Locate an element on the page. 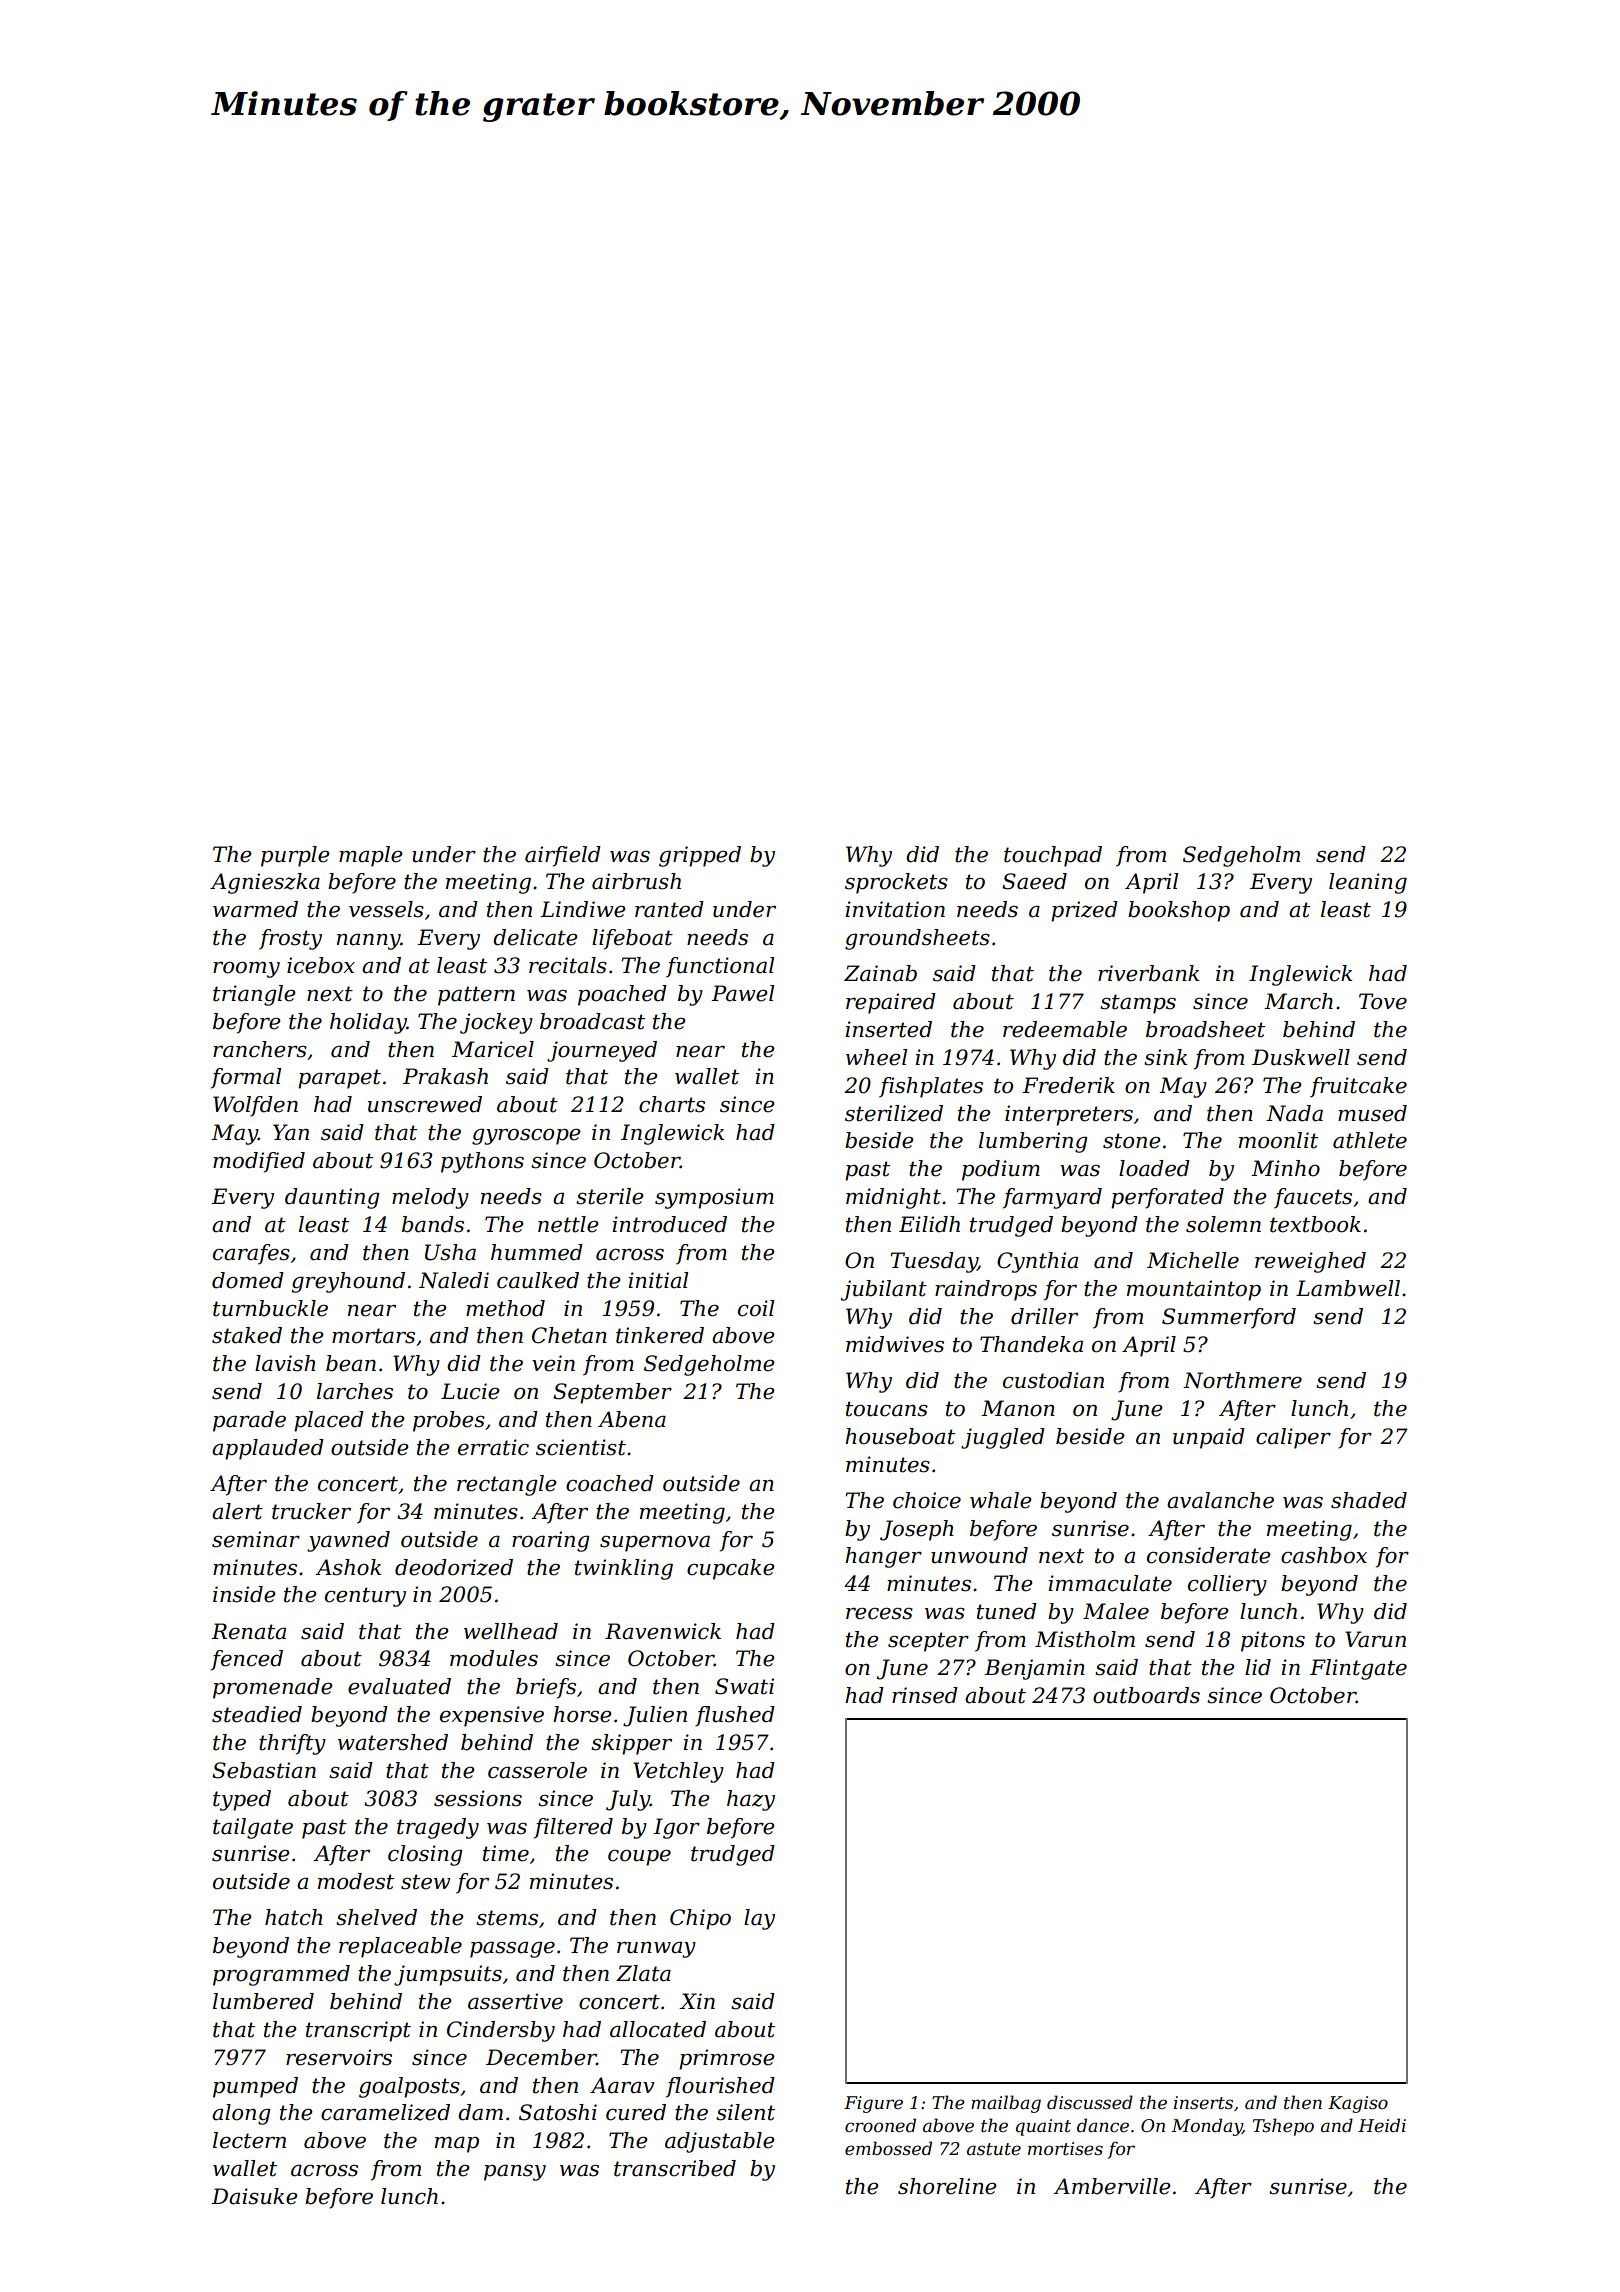 This image has width=1620, height=2292. jubilant is located at coordinates (884, 1290).
